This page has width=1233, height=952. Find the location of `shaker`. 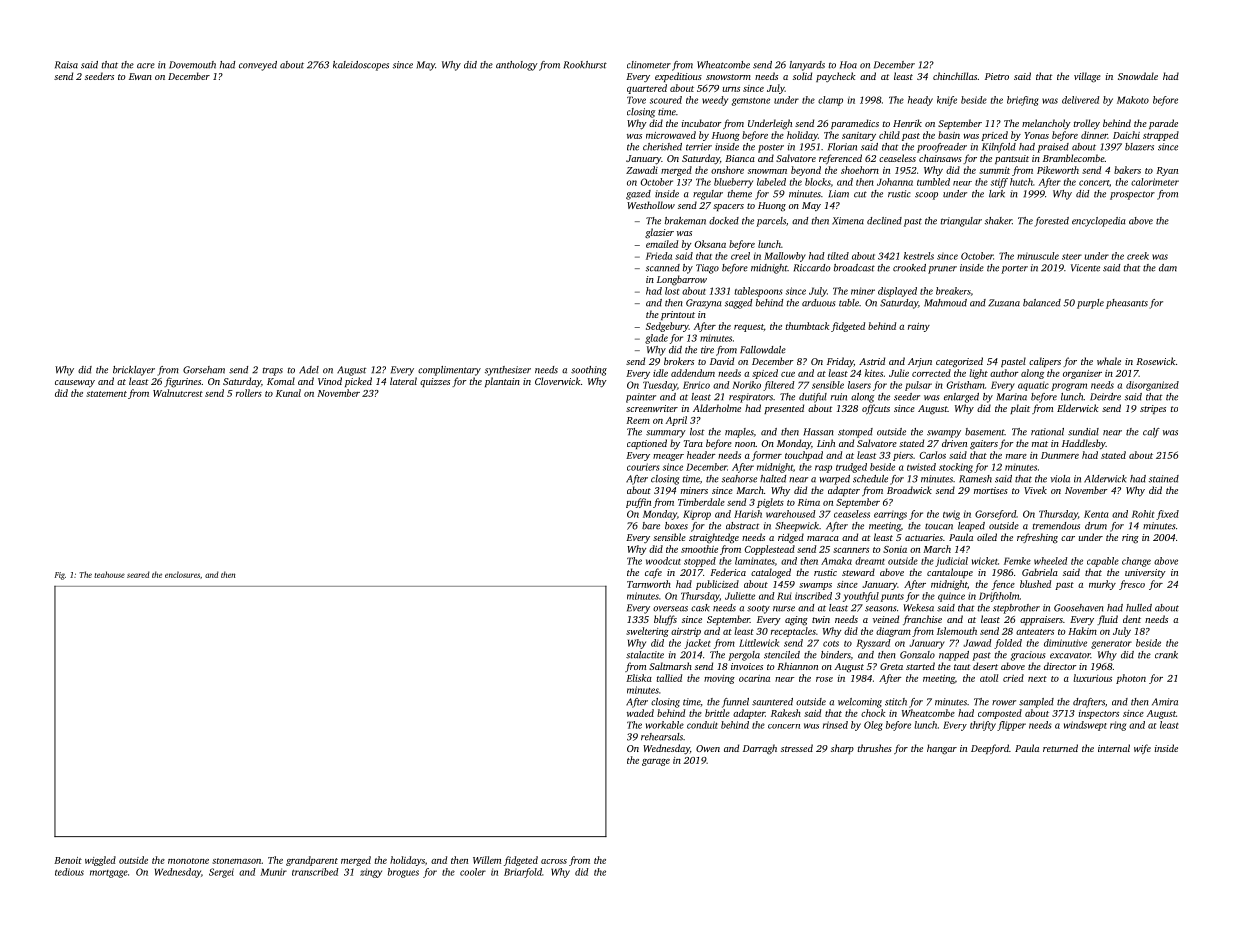

shaker is located at coordinates (998, 221).
